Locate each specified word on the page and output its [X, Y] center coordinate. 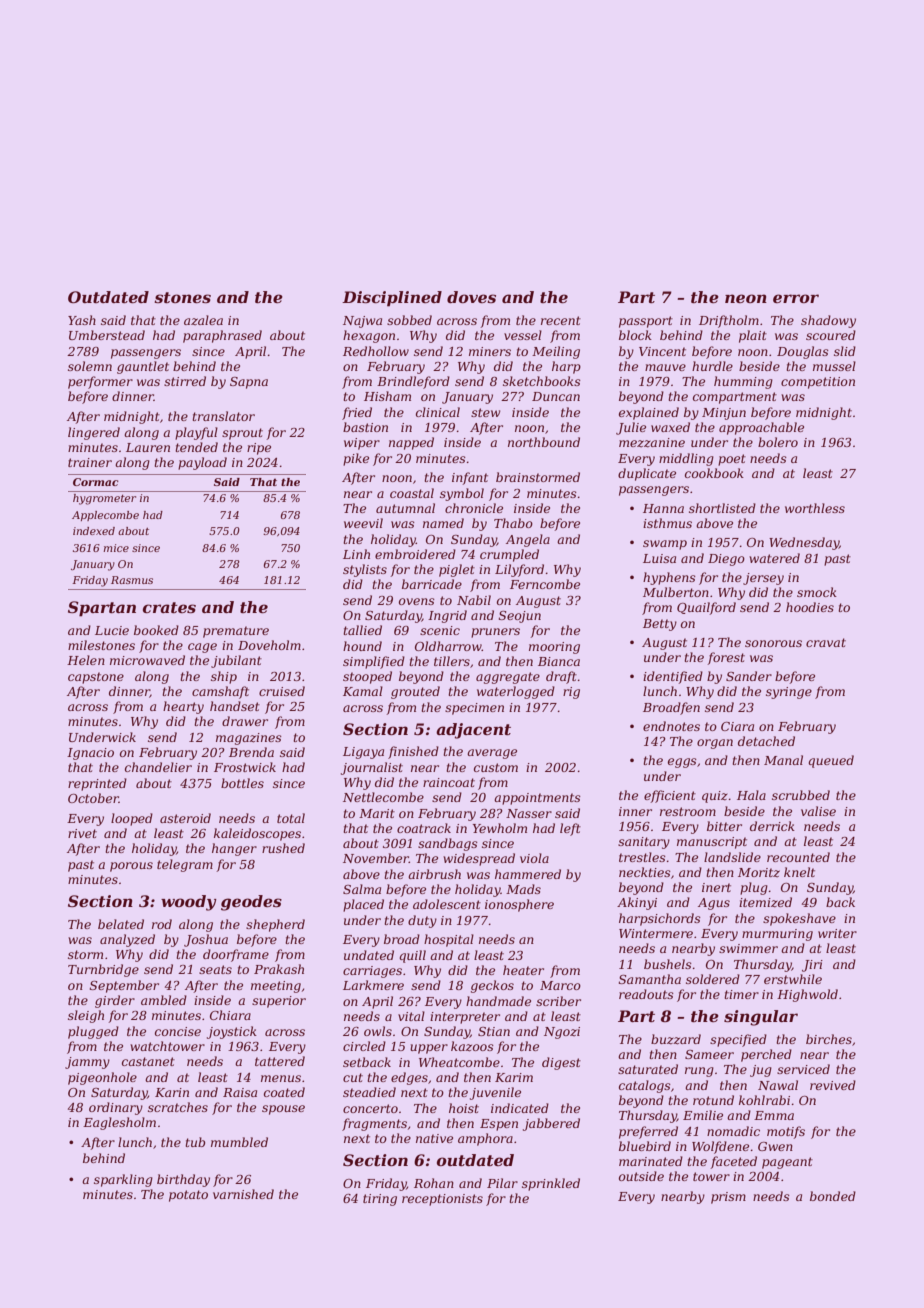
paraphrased [222, 336]
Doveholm [269, 645]
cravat [826, 642]
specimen [474, 709]
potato [188, 1196]
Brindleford [413, 382]
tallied [362, 630]
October [93, 798]
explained [649, 413]
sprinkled [551, 1184]
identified [673, 677]
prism [728, 1198]
